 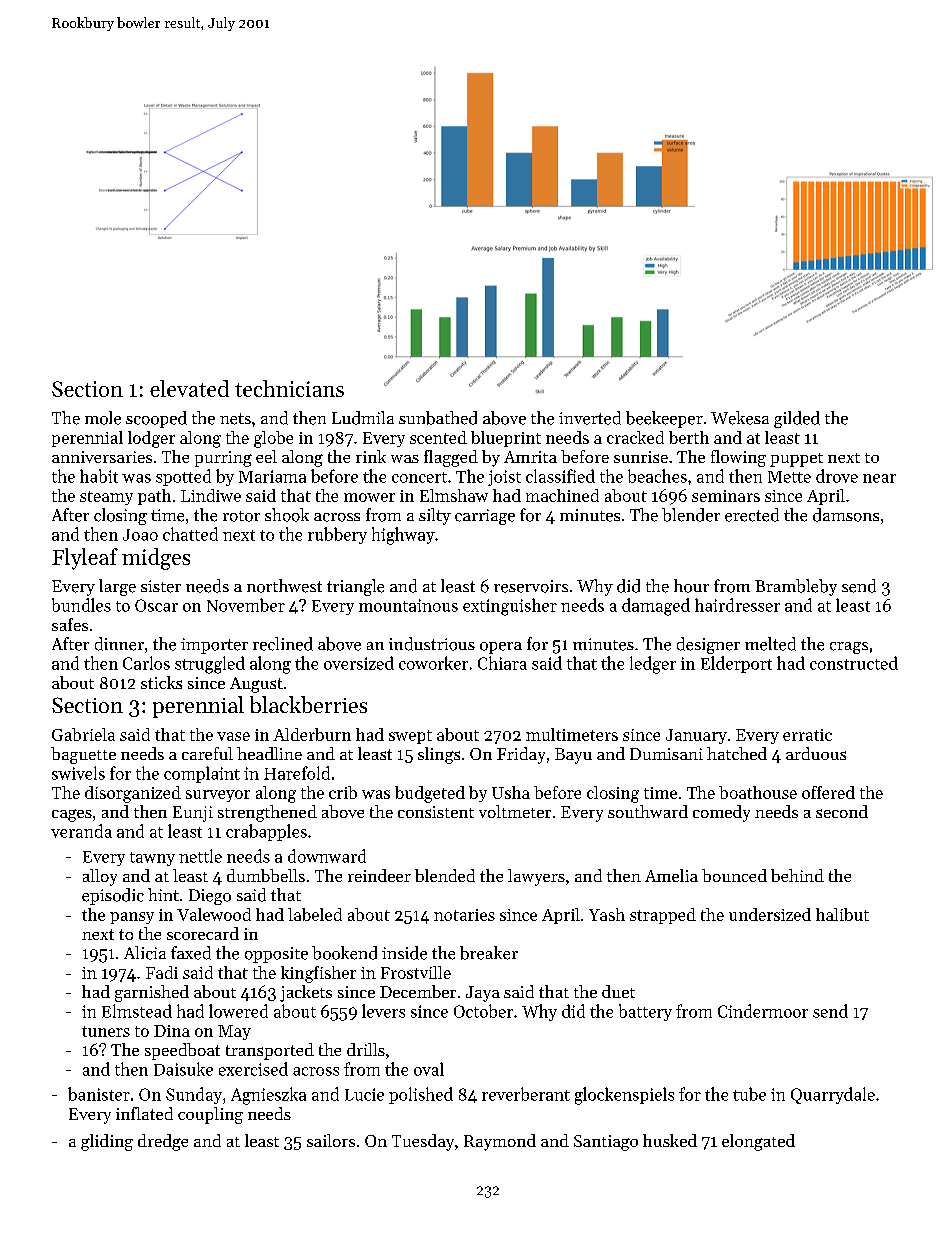 What do you see at coordinates (752, 515) in the screenshot?
I see `erected` at bounding box center [752, 515].
